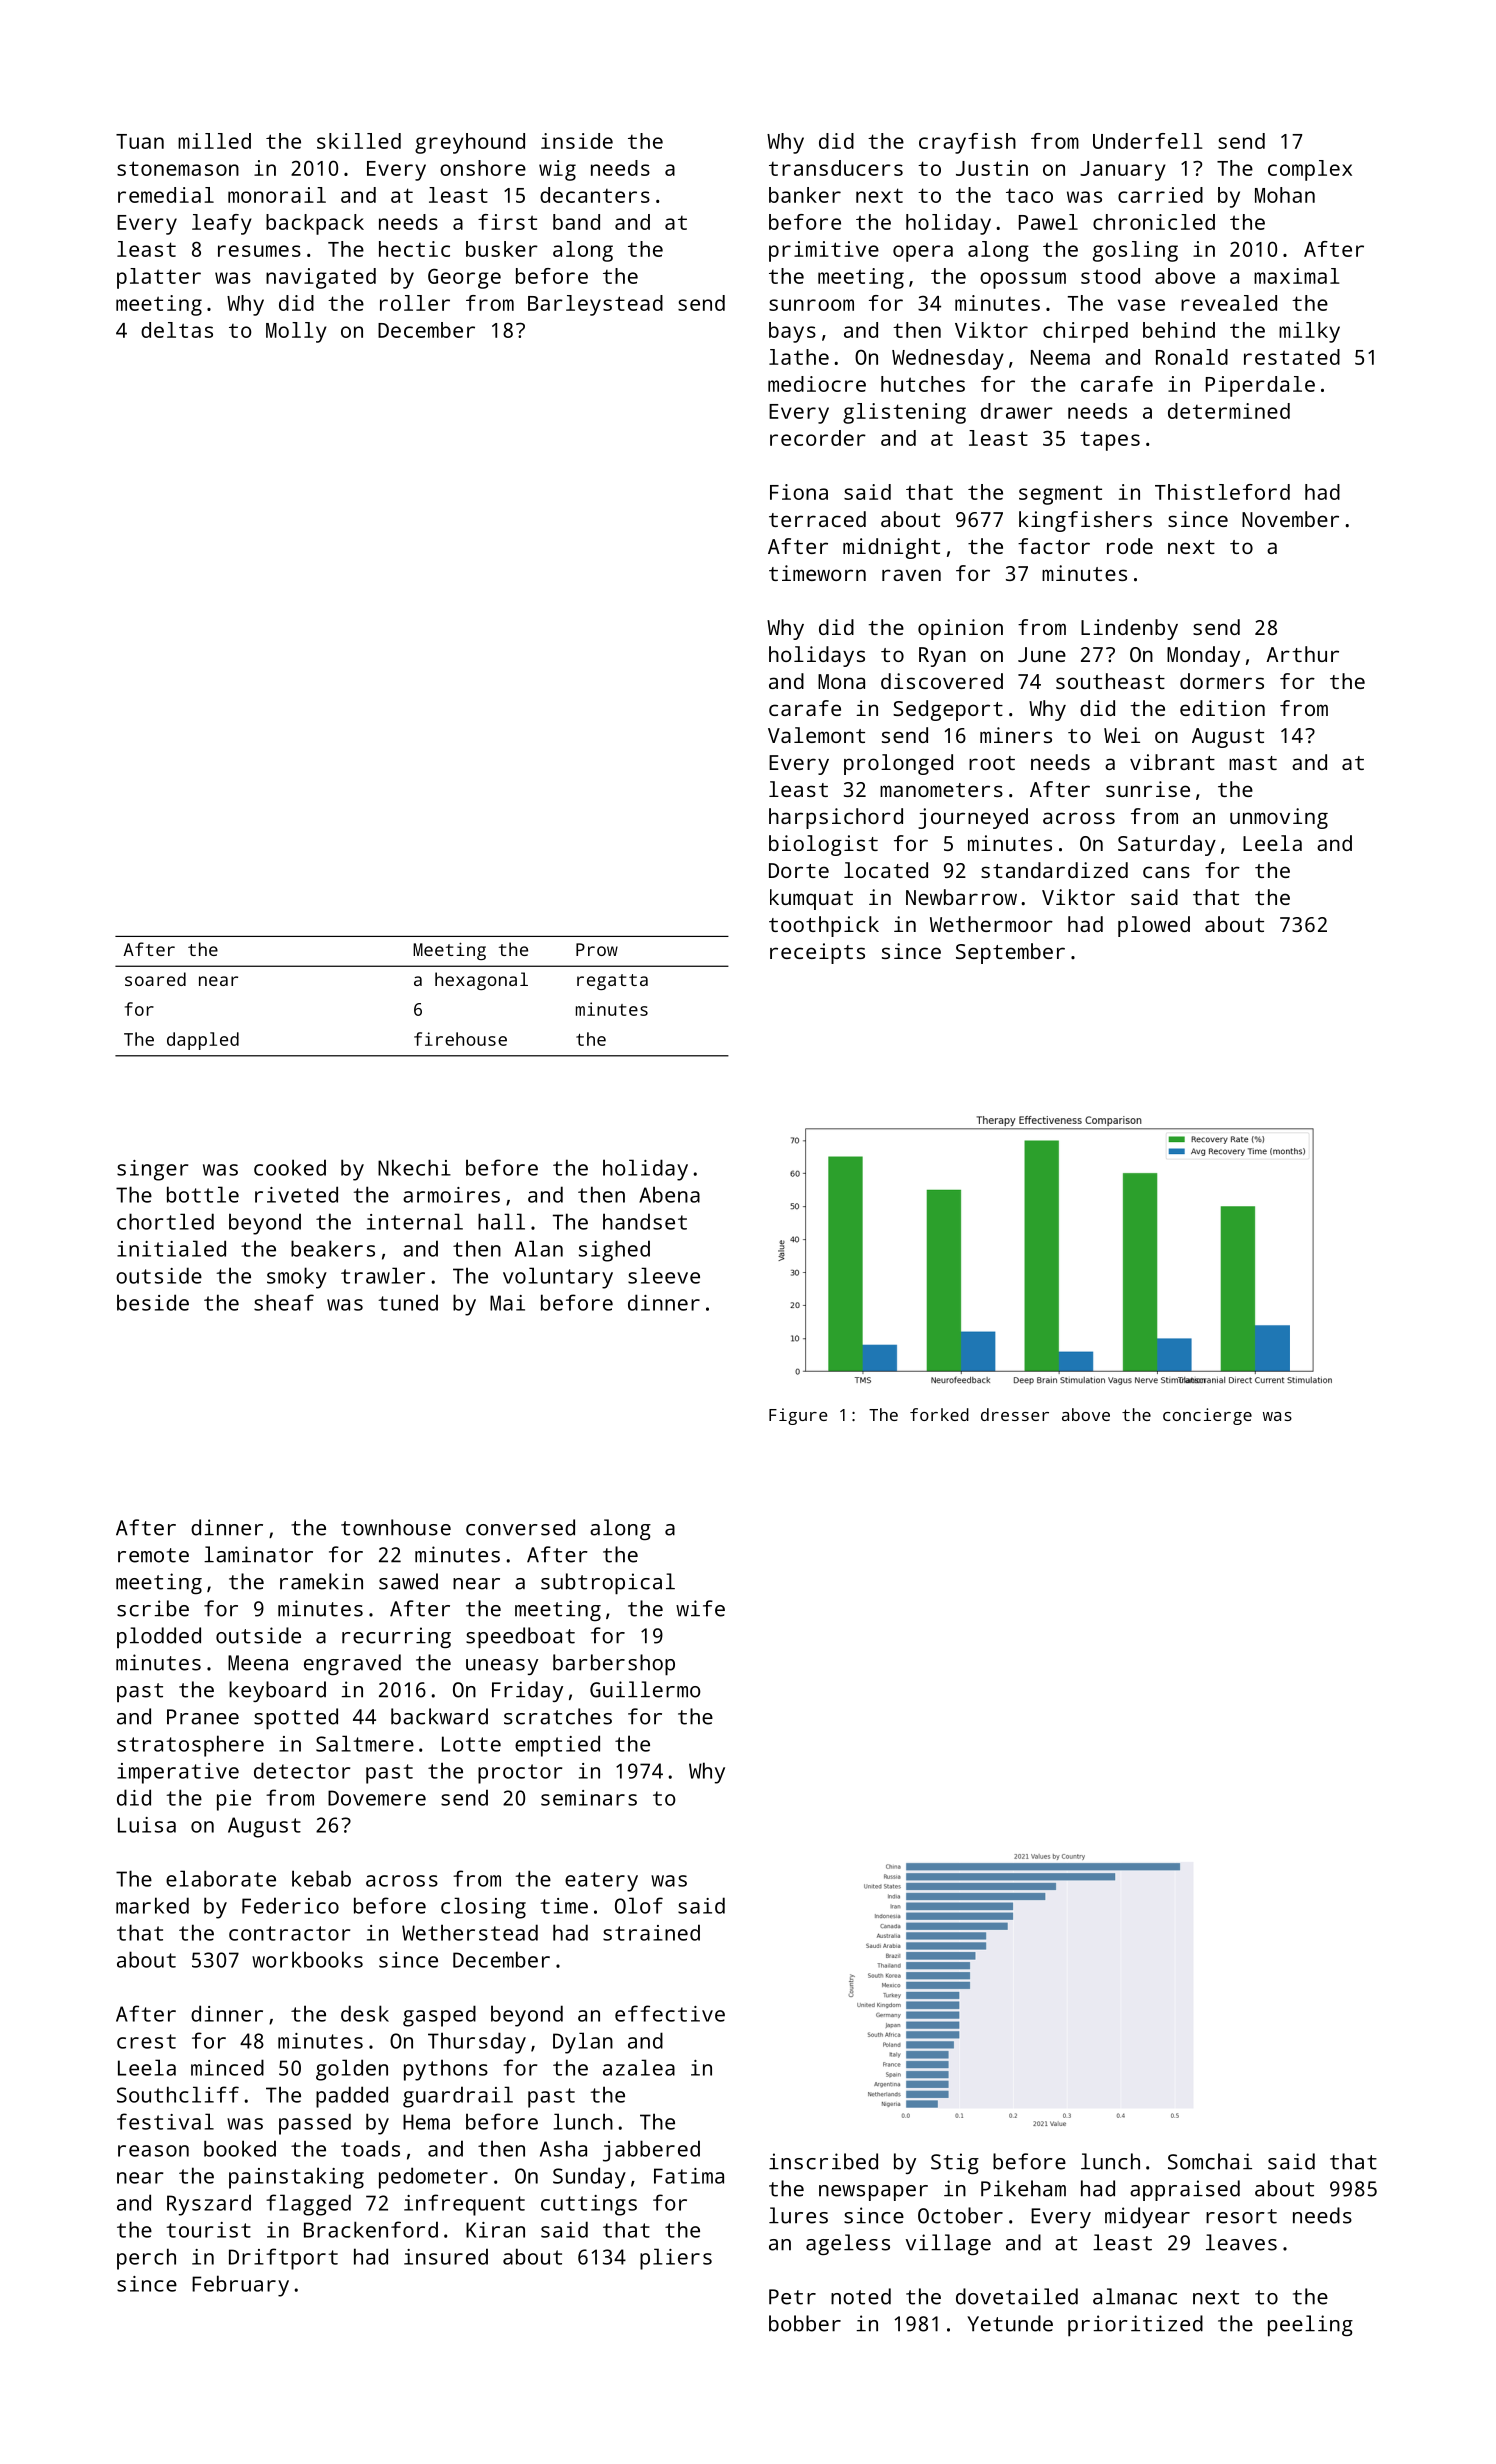  I want to click on concierge, so click(1207, 1416).
